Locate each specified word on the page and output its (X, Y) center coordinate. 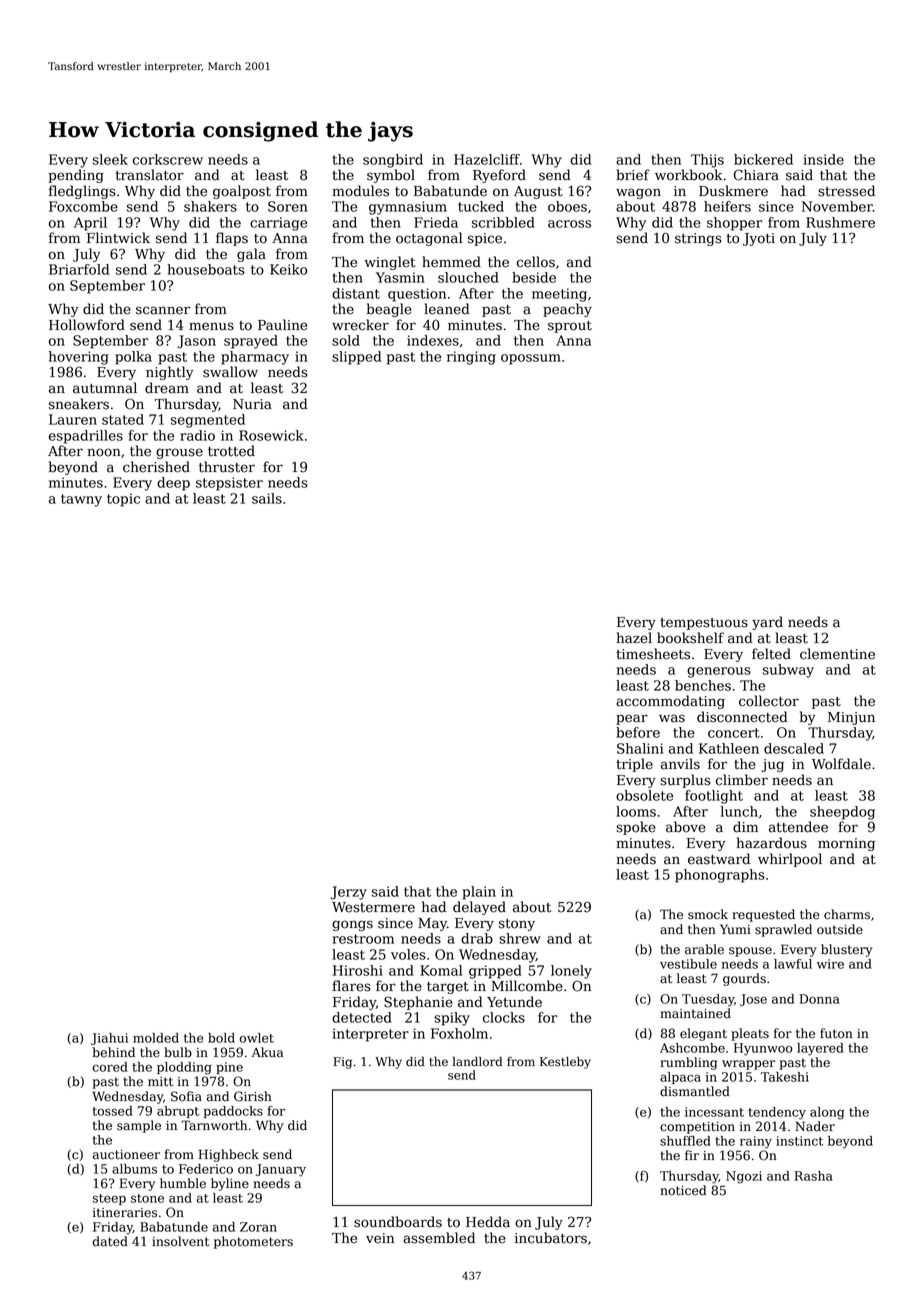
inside (824, 159)
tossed (113, 1111)
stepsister (229, 484)
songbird (393, 161)
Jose (753, 1000)
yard (767, 623)
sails (267, 498)
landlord (477, 1061)
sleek (110, 159)
